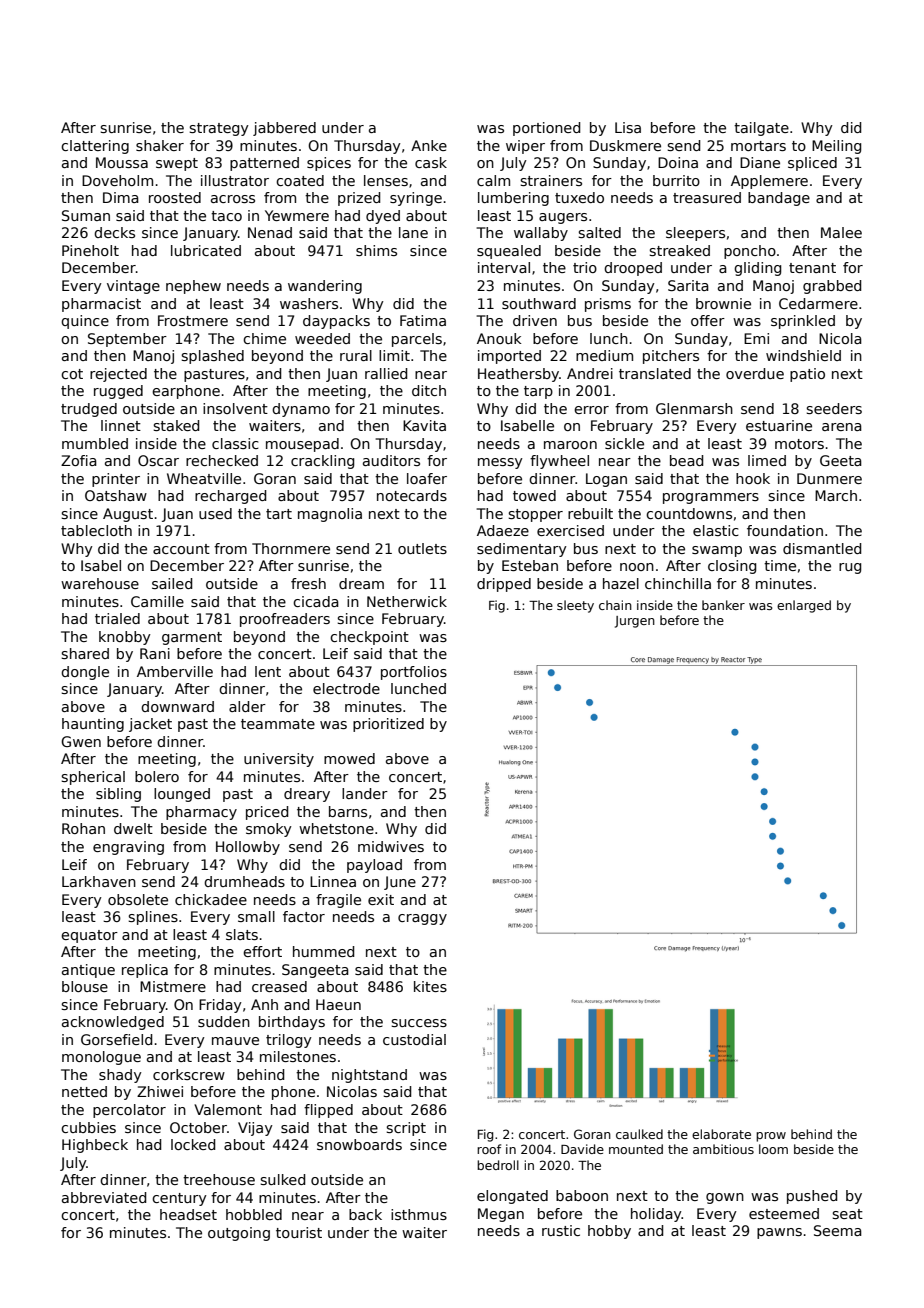 This screenshot has height=1308, width=924. Describe the element at coordinates (688, 285) in the screenshot. I see `Sarita` at that location.
